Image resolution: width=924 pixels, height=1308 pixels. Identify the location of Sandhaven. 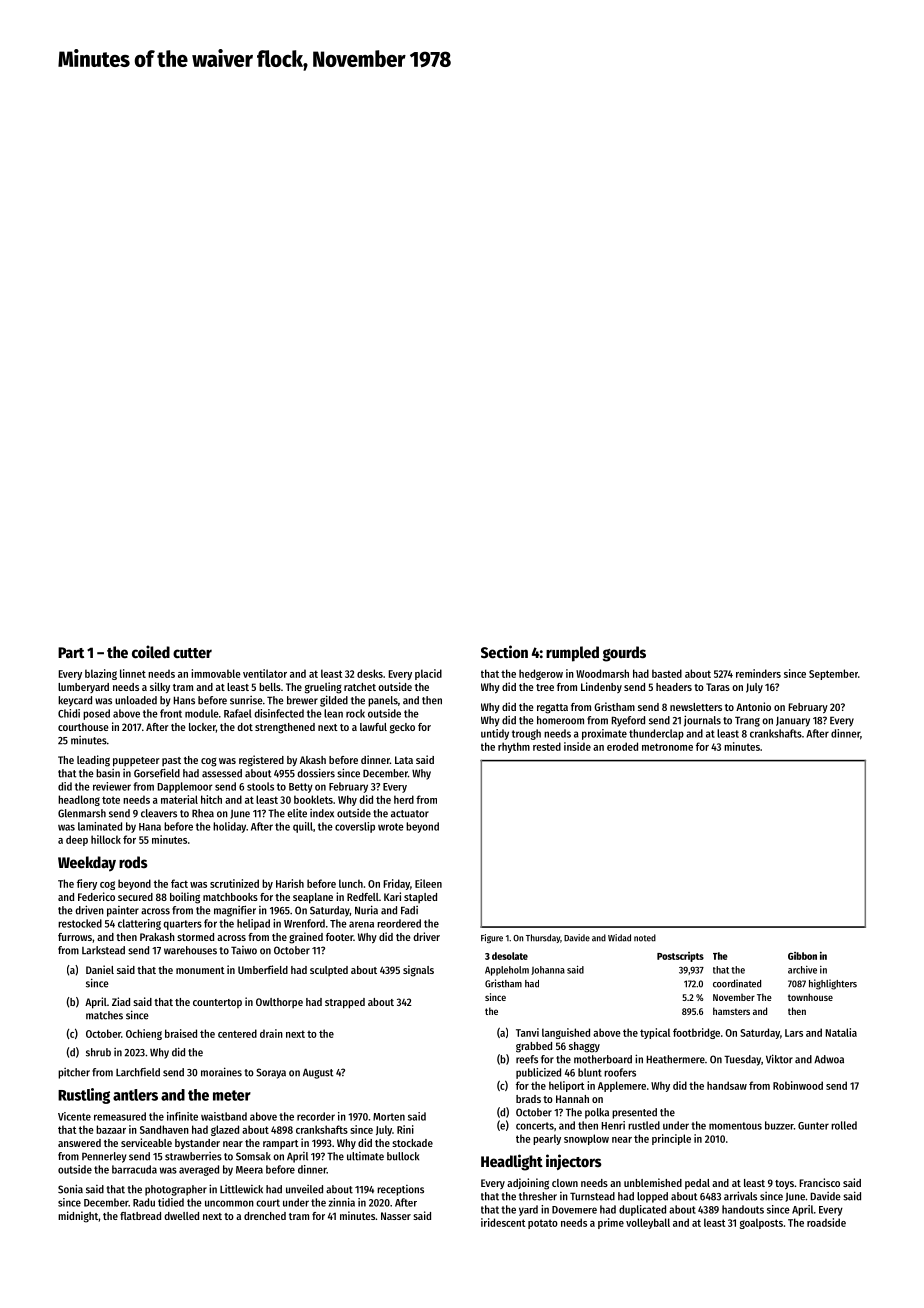
(164, 1129).
